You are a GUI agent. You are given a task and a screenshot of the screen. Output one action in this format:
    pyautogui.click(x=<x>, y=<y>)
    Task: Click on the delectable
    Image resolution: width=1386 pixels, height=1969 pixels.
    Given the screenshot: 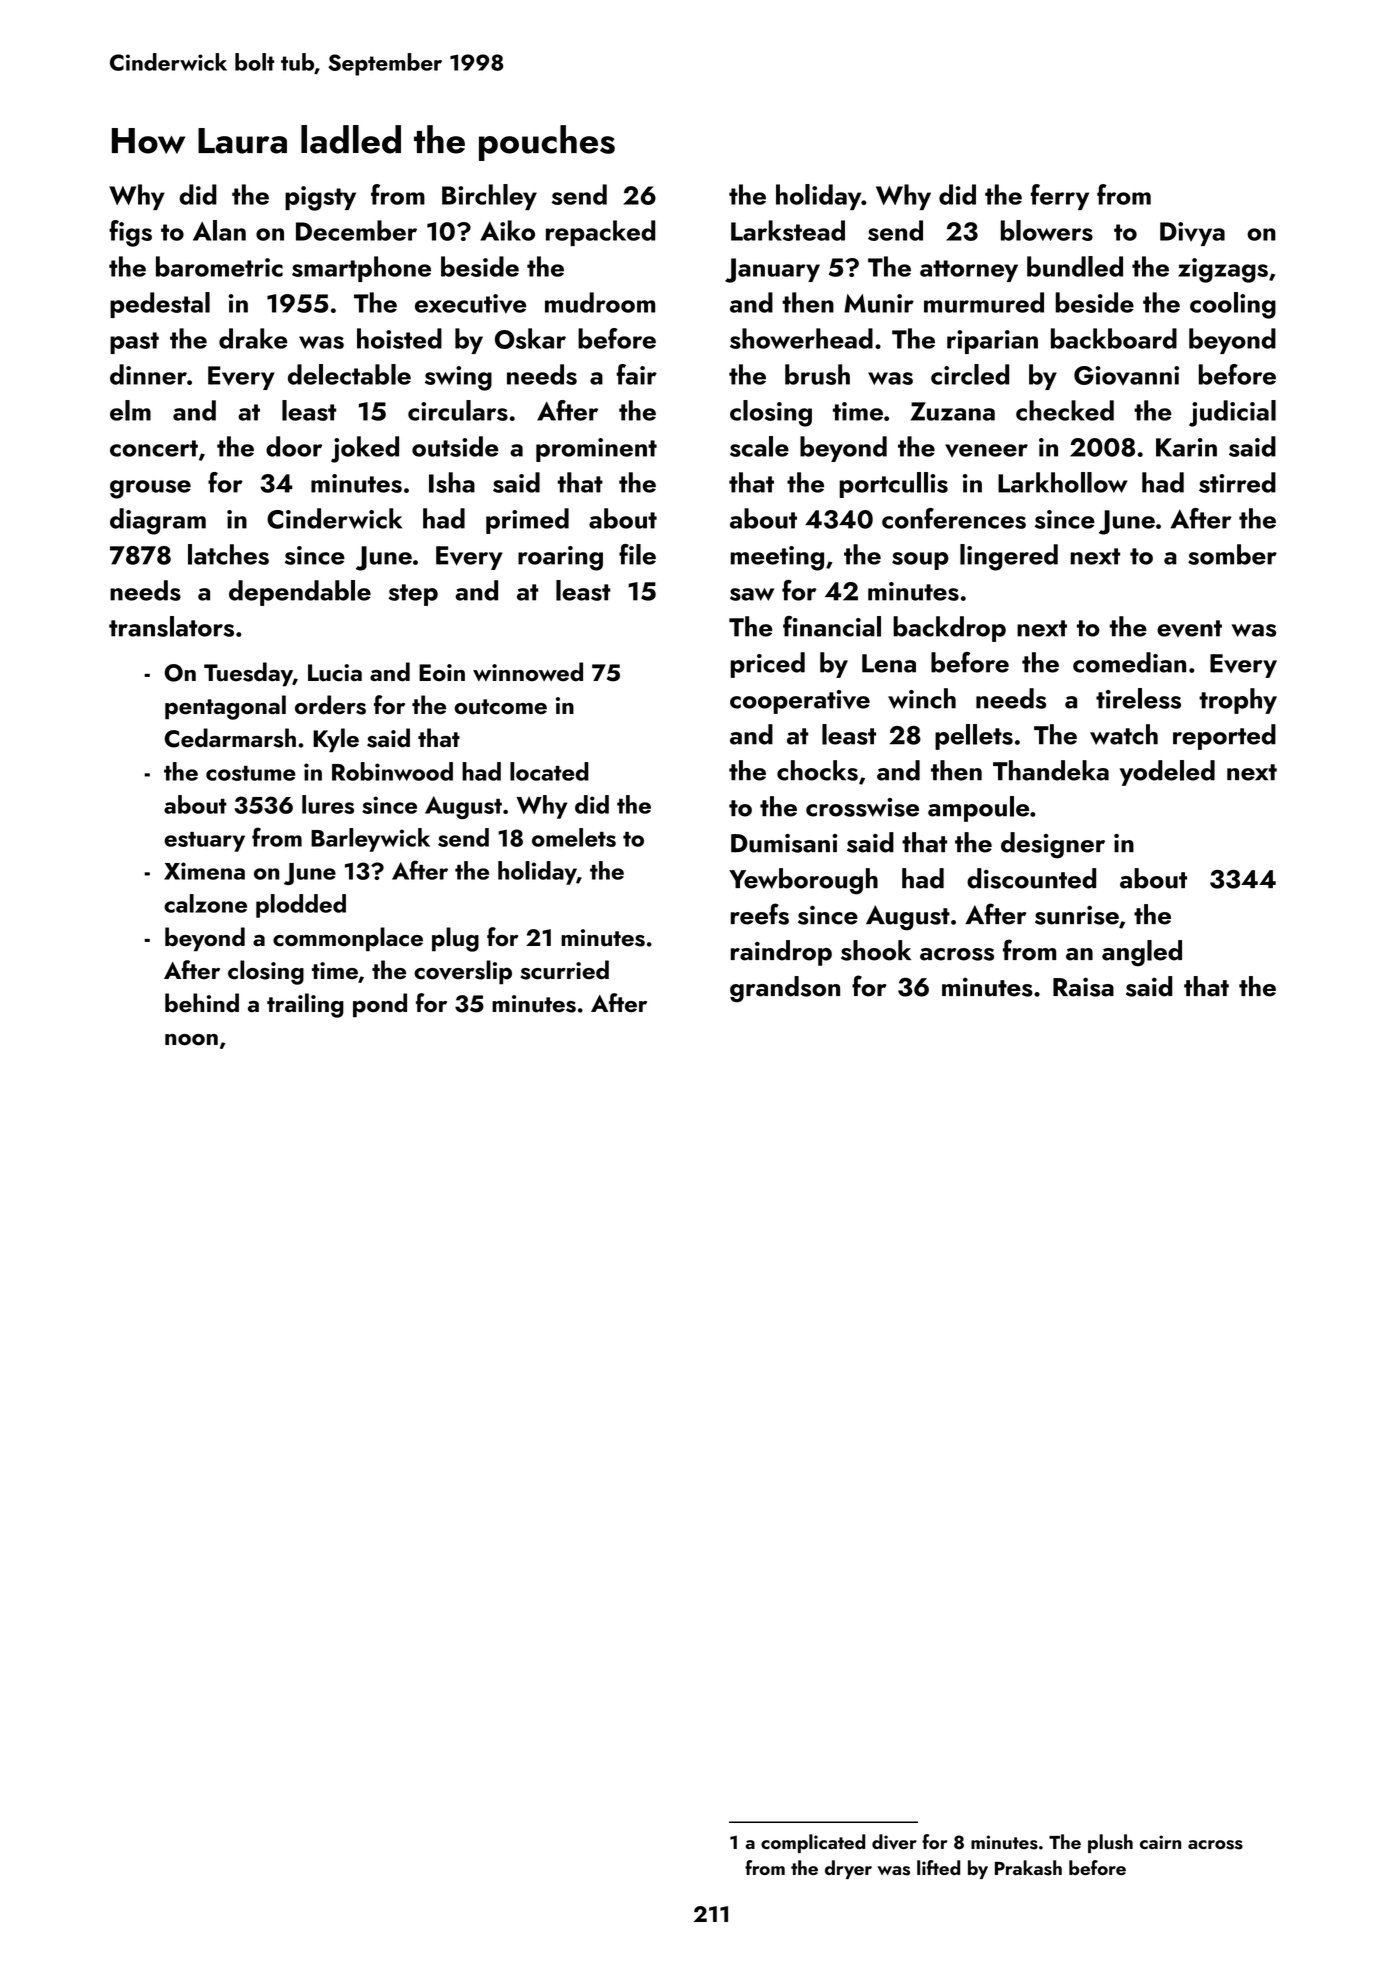 What is the action you would take?
    pyautogui.click(x=349, y=374)
